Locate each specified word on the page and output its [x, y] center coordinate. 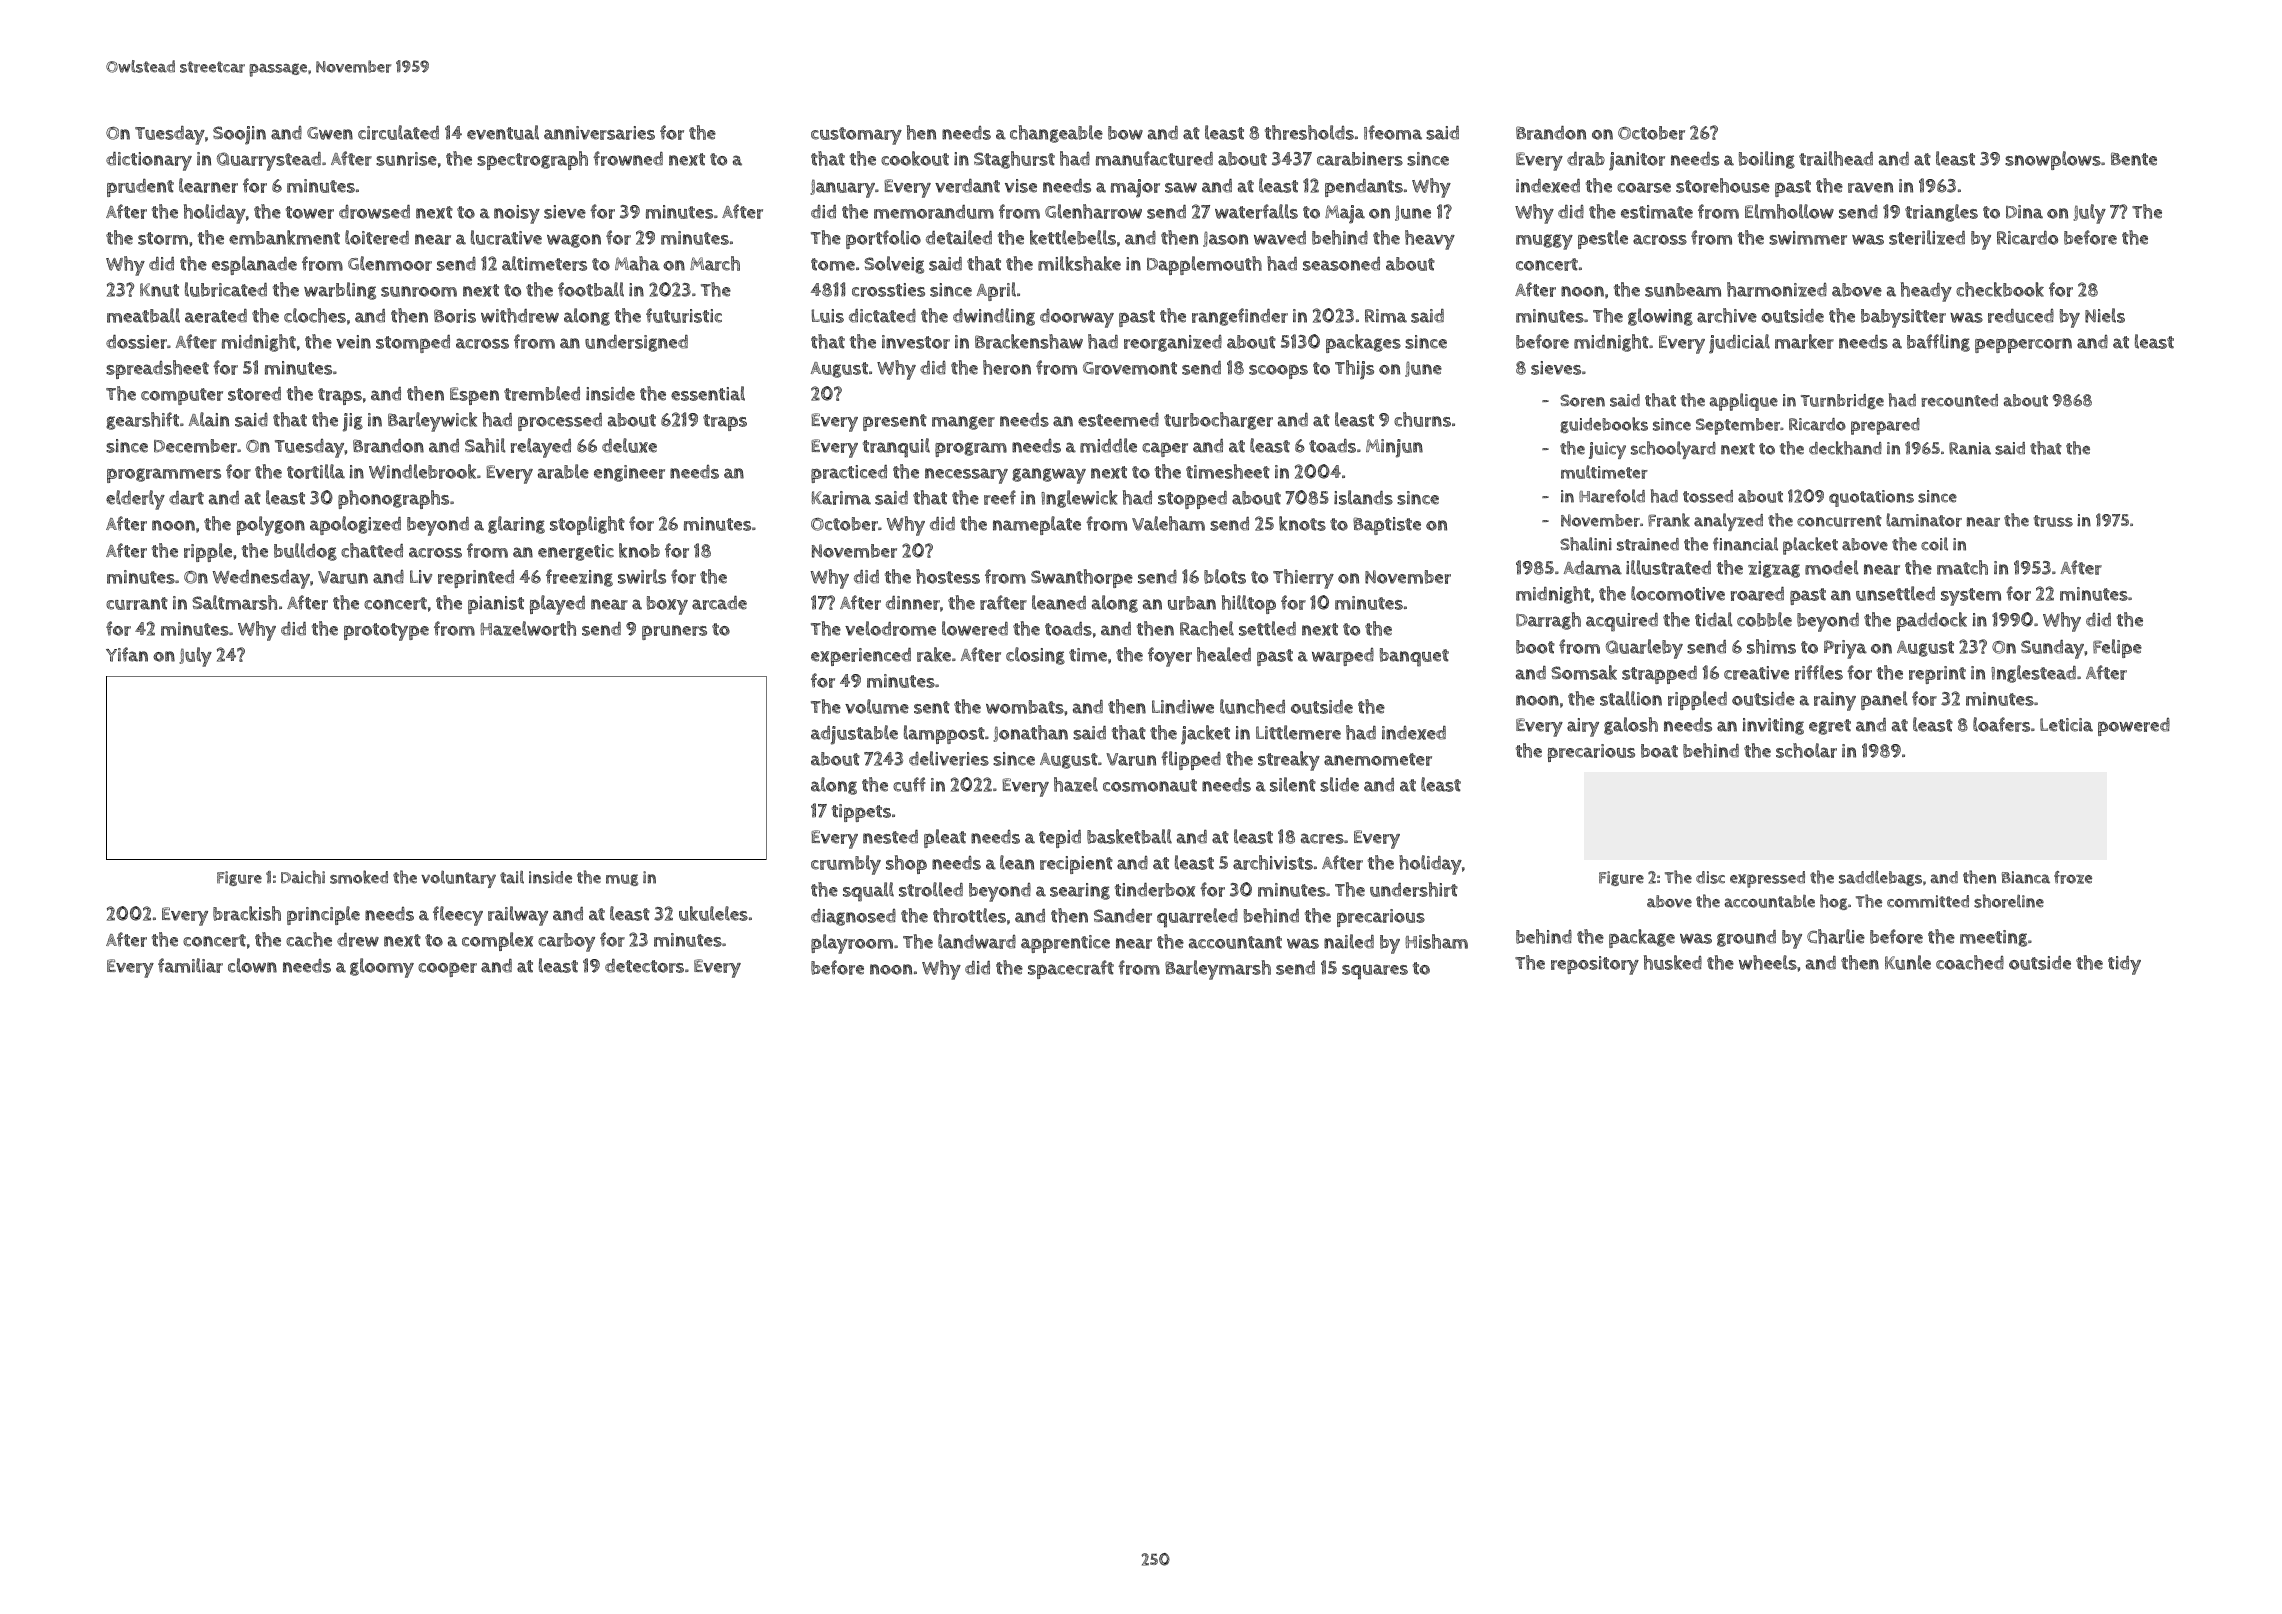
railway [518, 916]
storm [163, 238]
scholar [1806, 750]
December [195, 446]
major [1135, 188]
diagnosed [853, 917]
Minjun [1394, 448]
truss [2053, 521]
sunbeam [1683, 290]
